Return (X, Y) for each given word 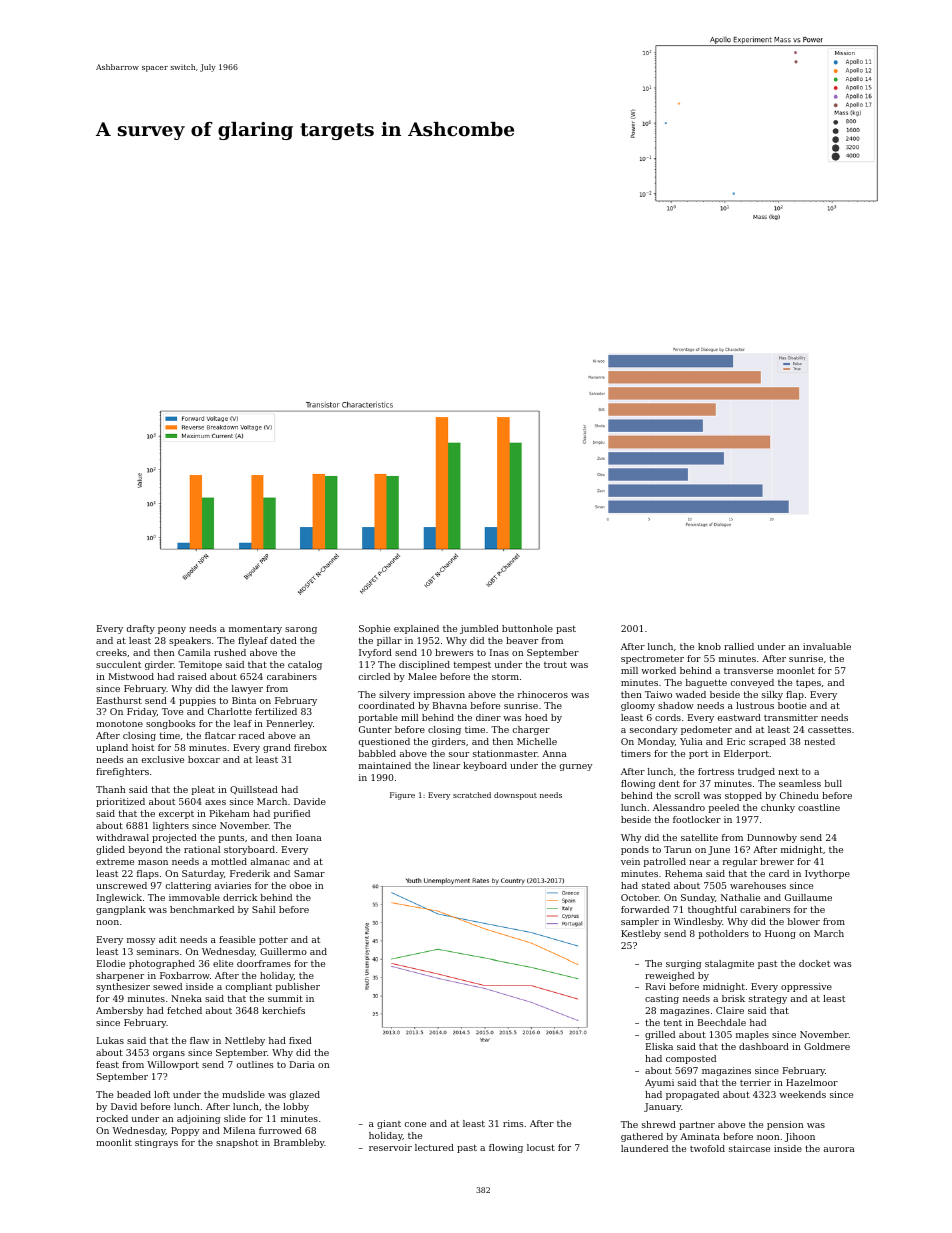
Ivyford (375, 653)
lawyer (247, 689)
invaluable (827, 646)
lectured (434, 1147)
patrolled (665, 862)
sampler (640, 922)
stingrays (156, 1143)
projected (174, 838)
